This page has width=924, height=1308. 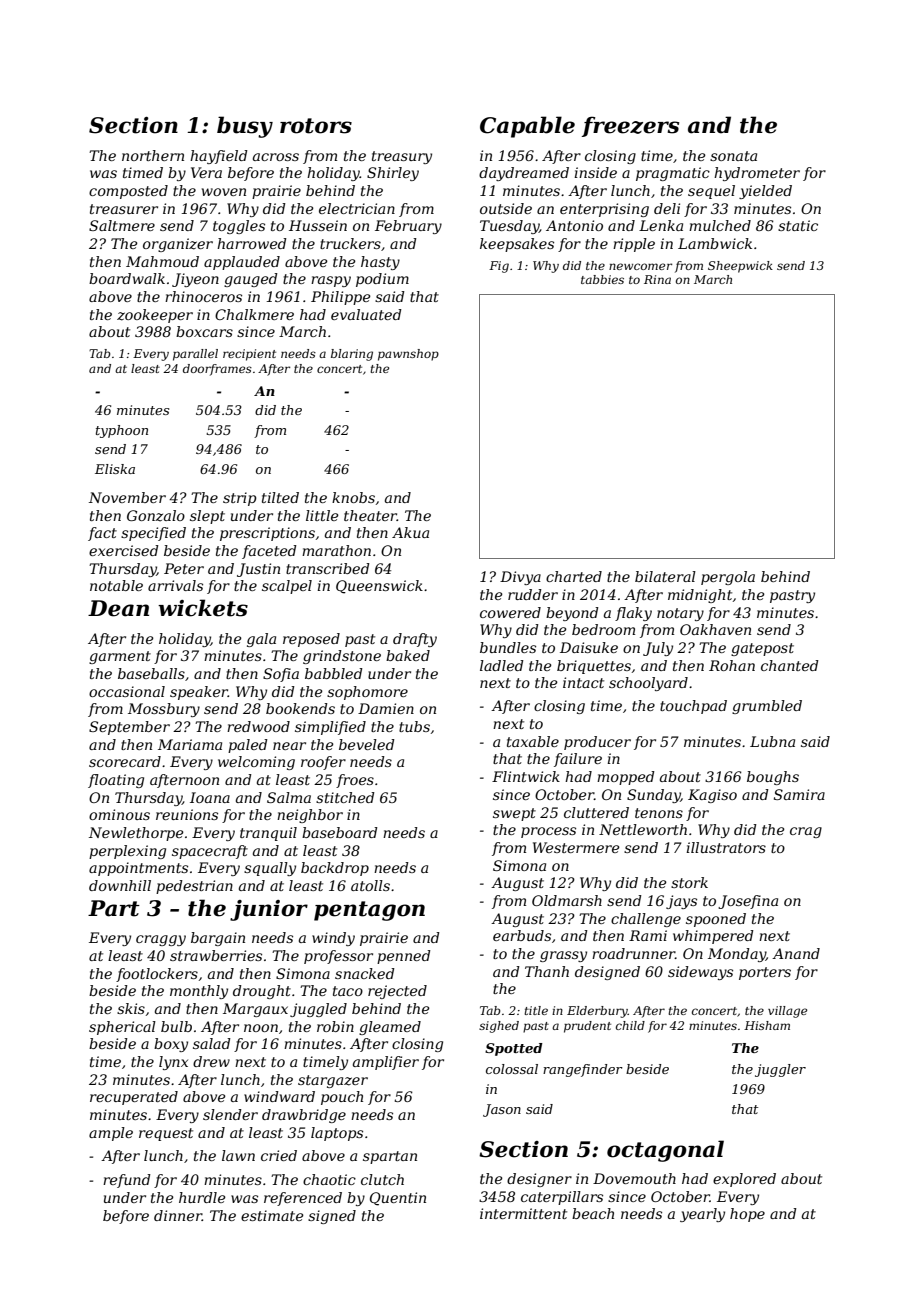 What do you see at coordinates (323, 763) in the page?
I see `roofer` at bounding box center [323, 763].
